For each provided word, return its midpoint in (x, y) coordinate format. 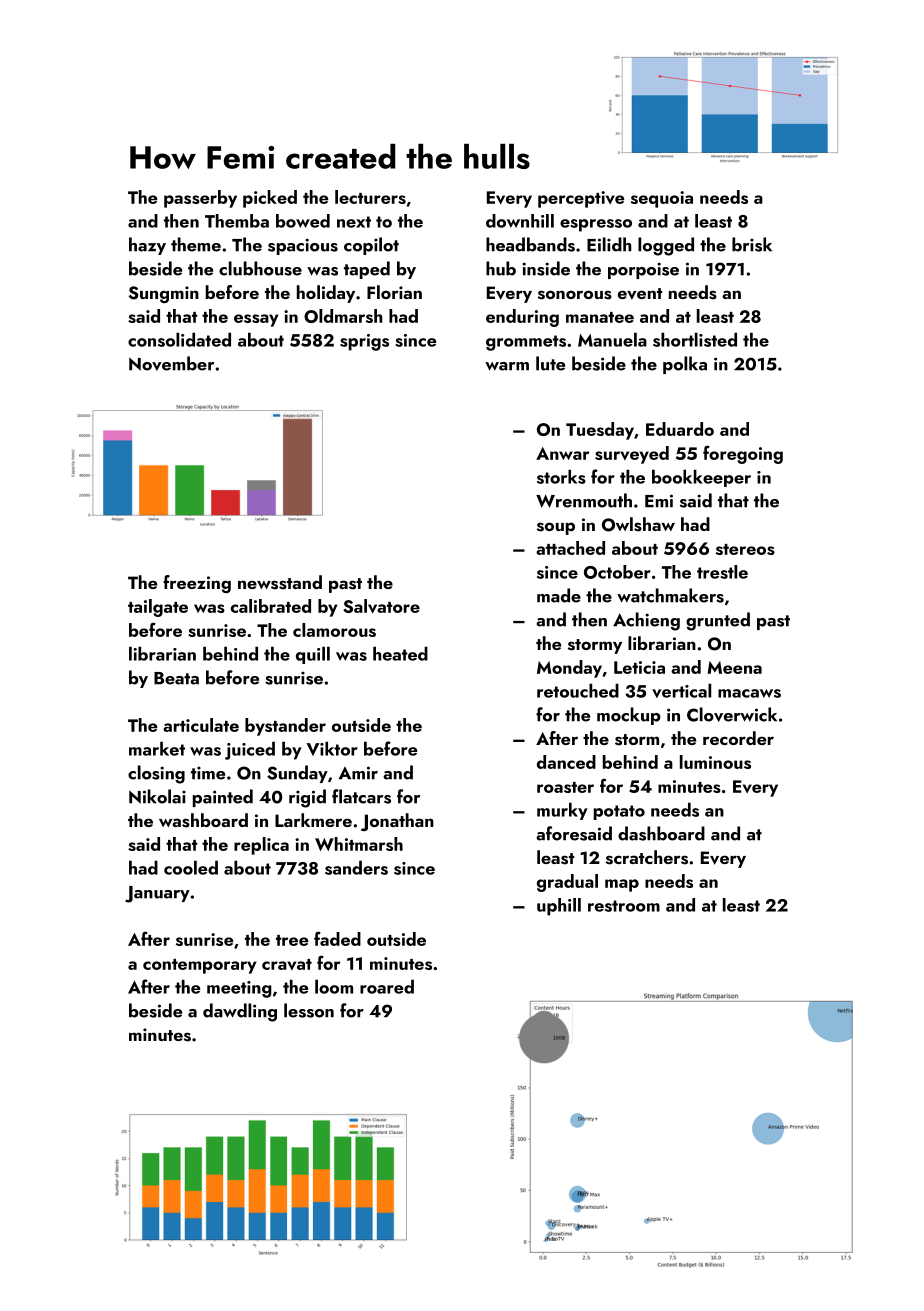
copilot (371, 246)
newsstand (280, 582)
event (640, 294)
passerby (200, 199)
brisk (752, 244)
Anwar (562, 453)
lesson (309, 1010)
